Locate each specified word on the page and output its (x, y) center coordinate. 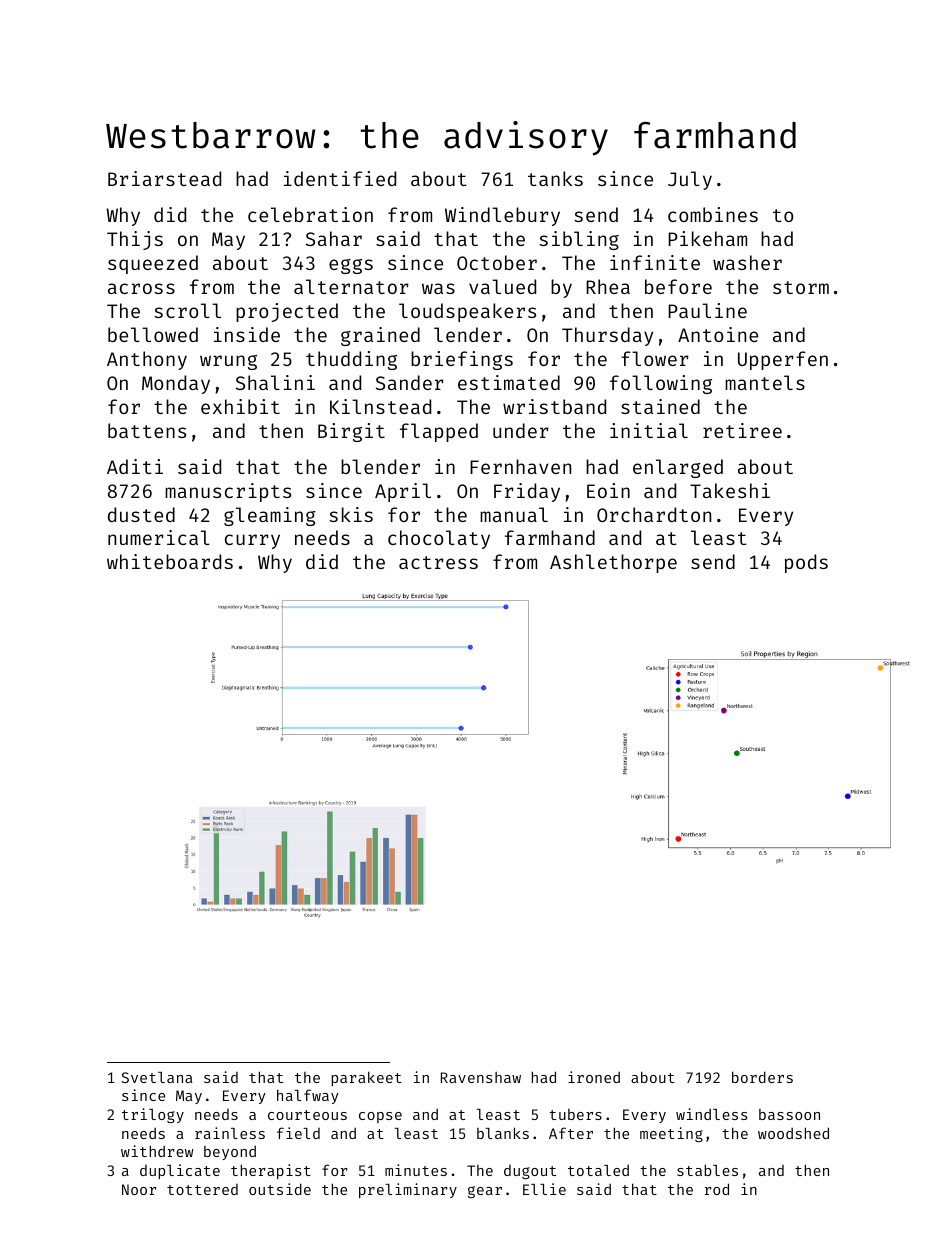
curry (252, 541)
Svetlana (157, 1077)
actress (438, 562)
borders (762, 1077)
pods (806, 563)
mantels (765, 382)
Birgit (351, 432)
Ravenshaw (481, 1077)
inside (247, 334)
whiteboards (170, 561)
